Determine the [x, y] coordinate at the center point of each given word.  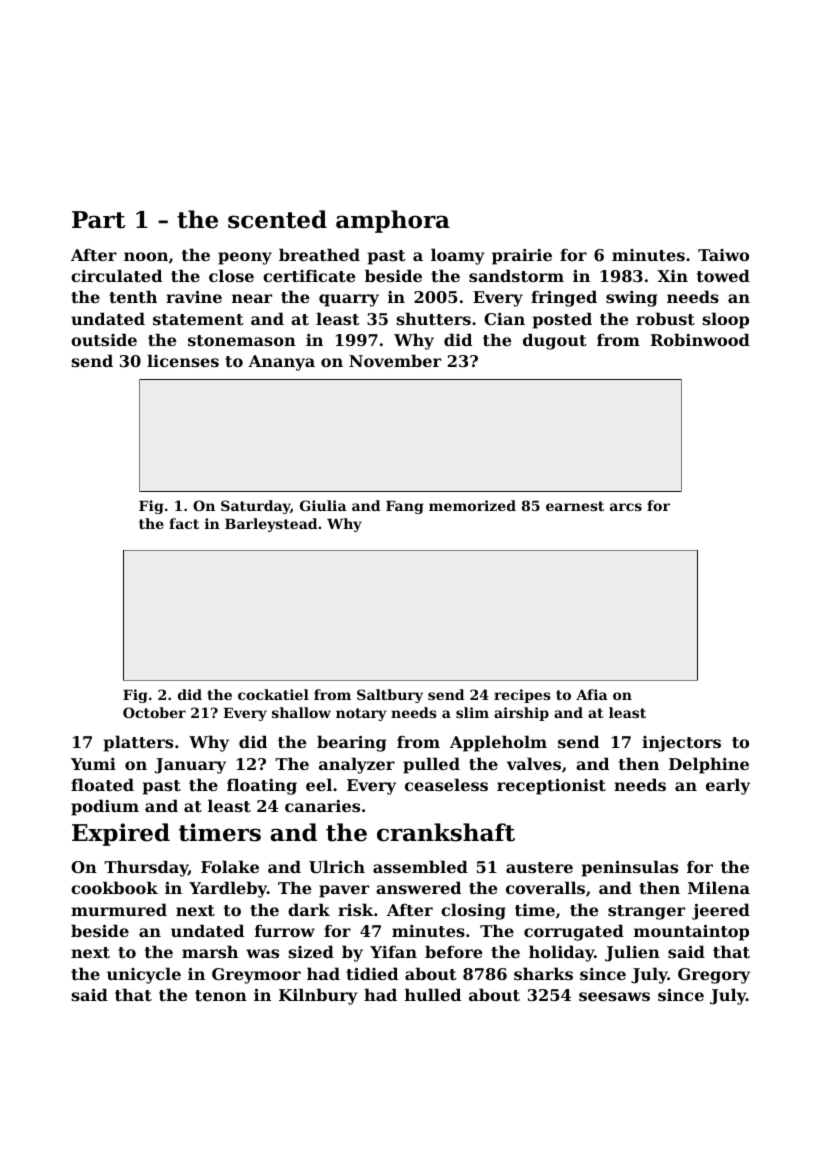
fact [184, 523]
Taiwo [723, 255]
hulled [433, 994]
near [252, 298]
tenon [221, 995]
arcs [626, 507]
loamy [458, 256]
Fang [405, 507]
